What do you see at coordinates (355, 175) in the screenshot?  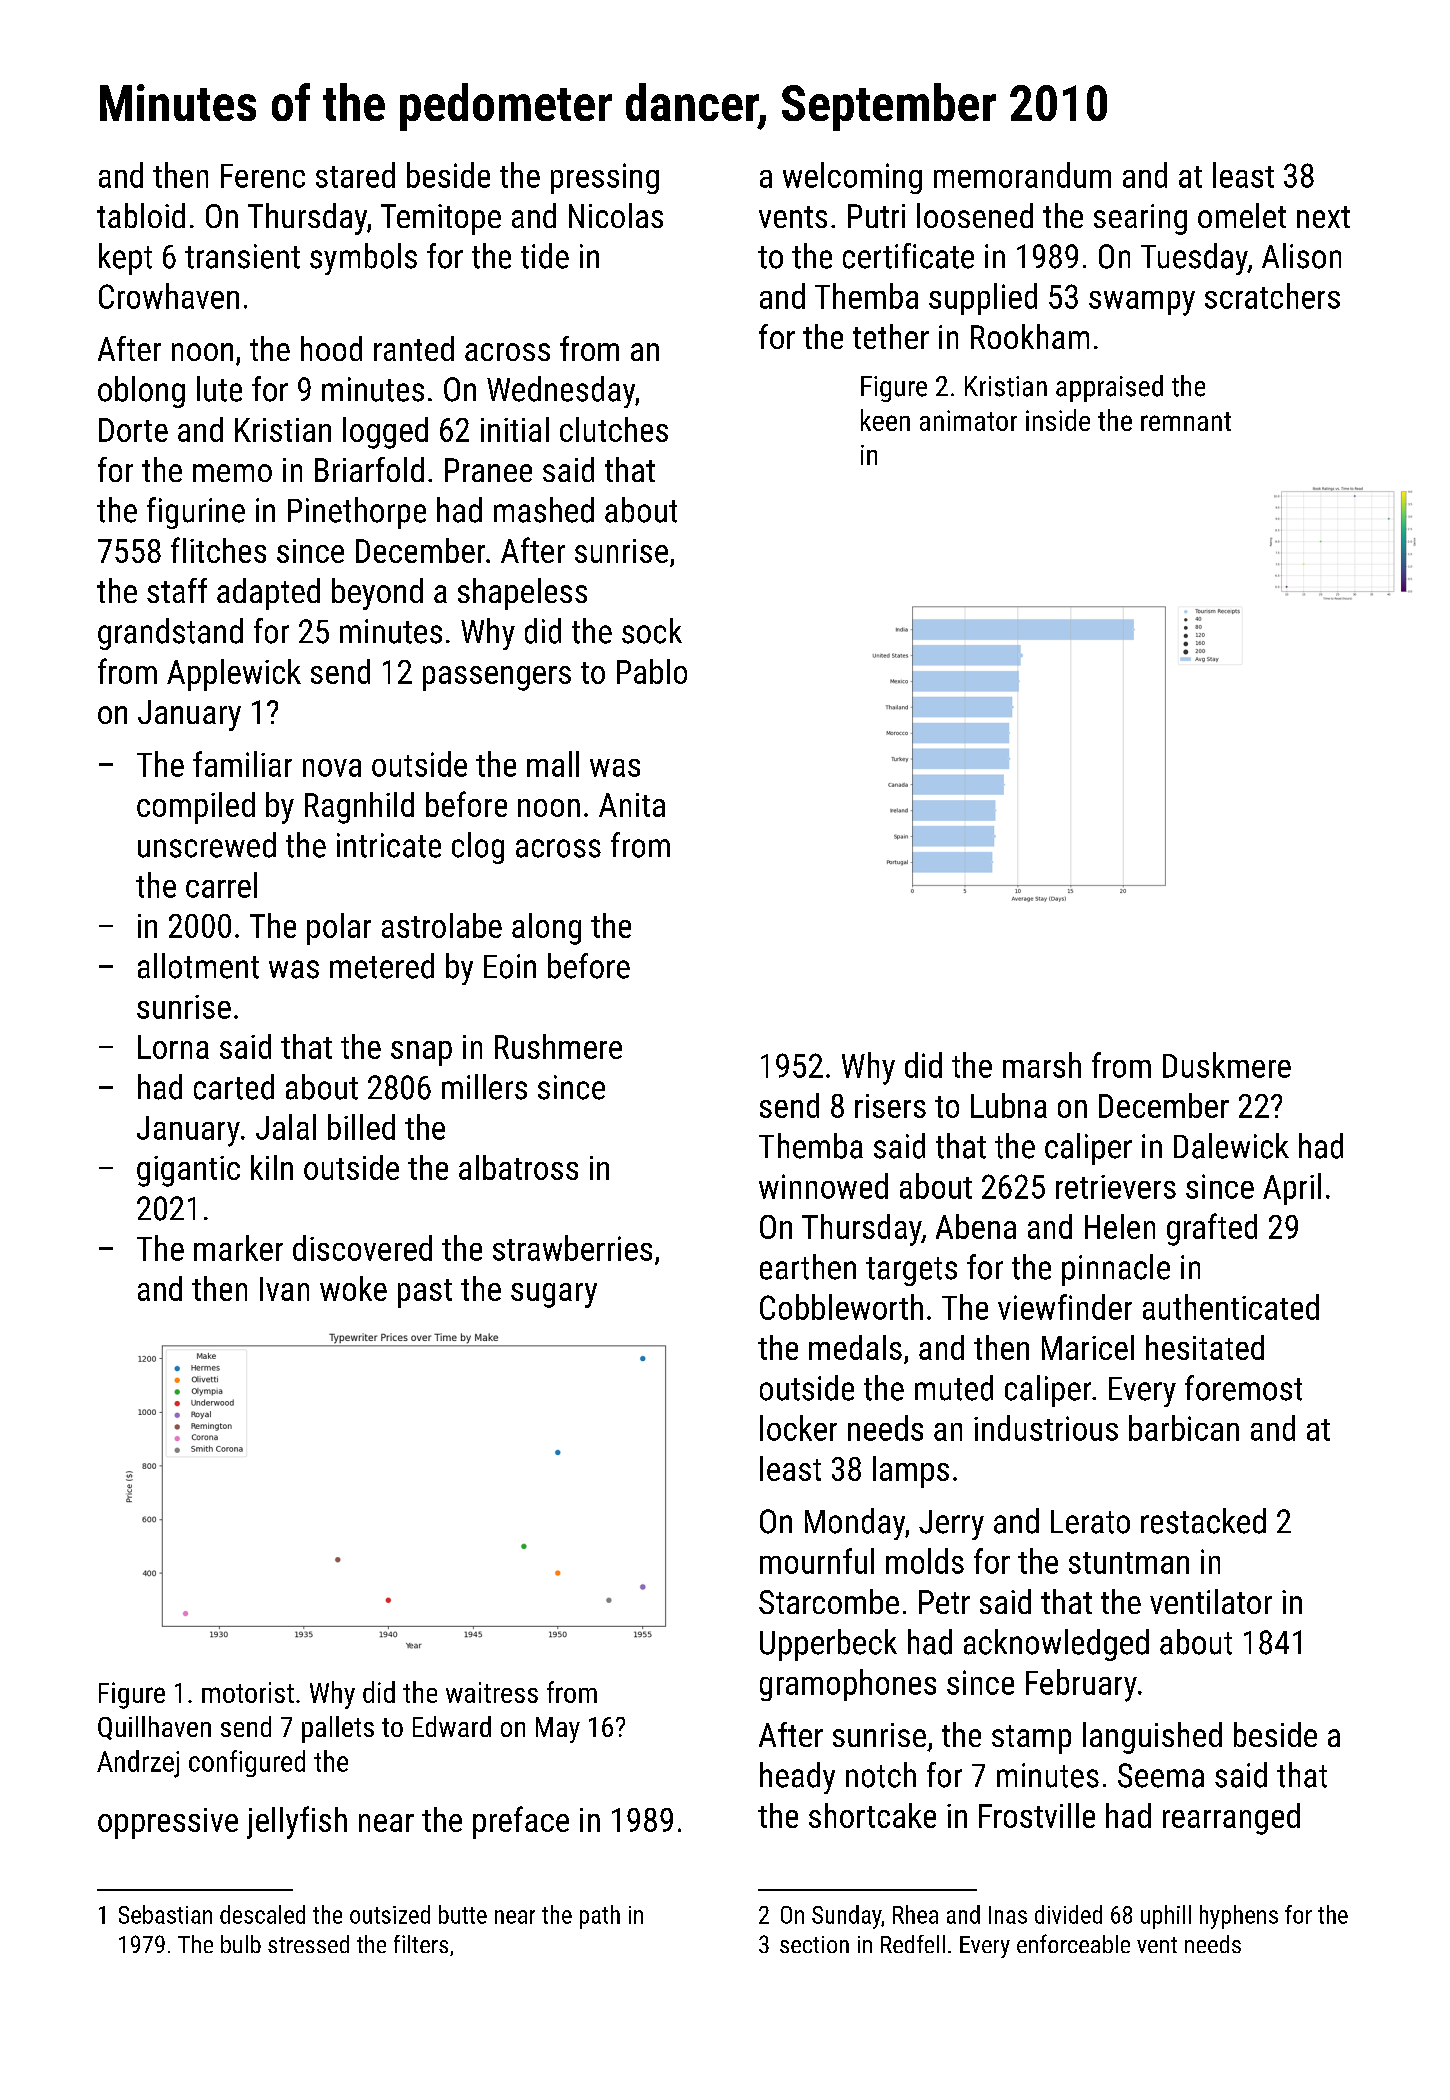 I see `stared` at bounding box center [355, 175].
